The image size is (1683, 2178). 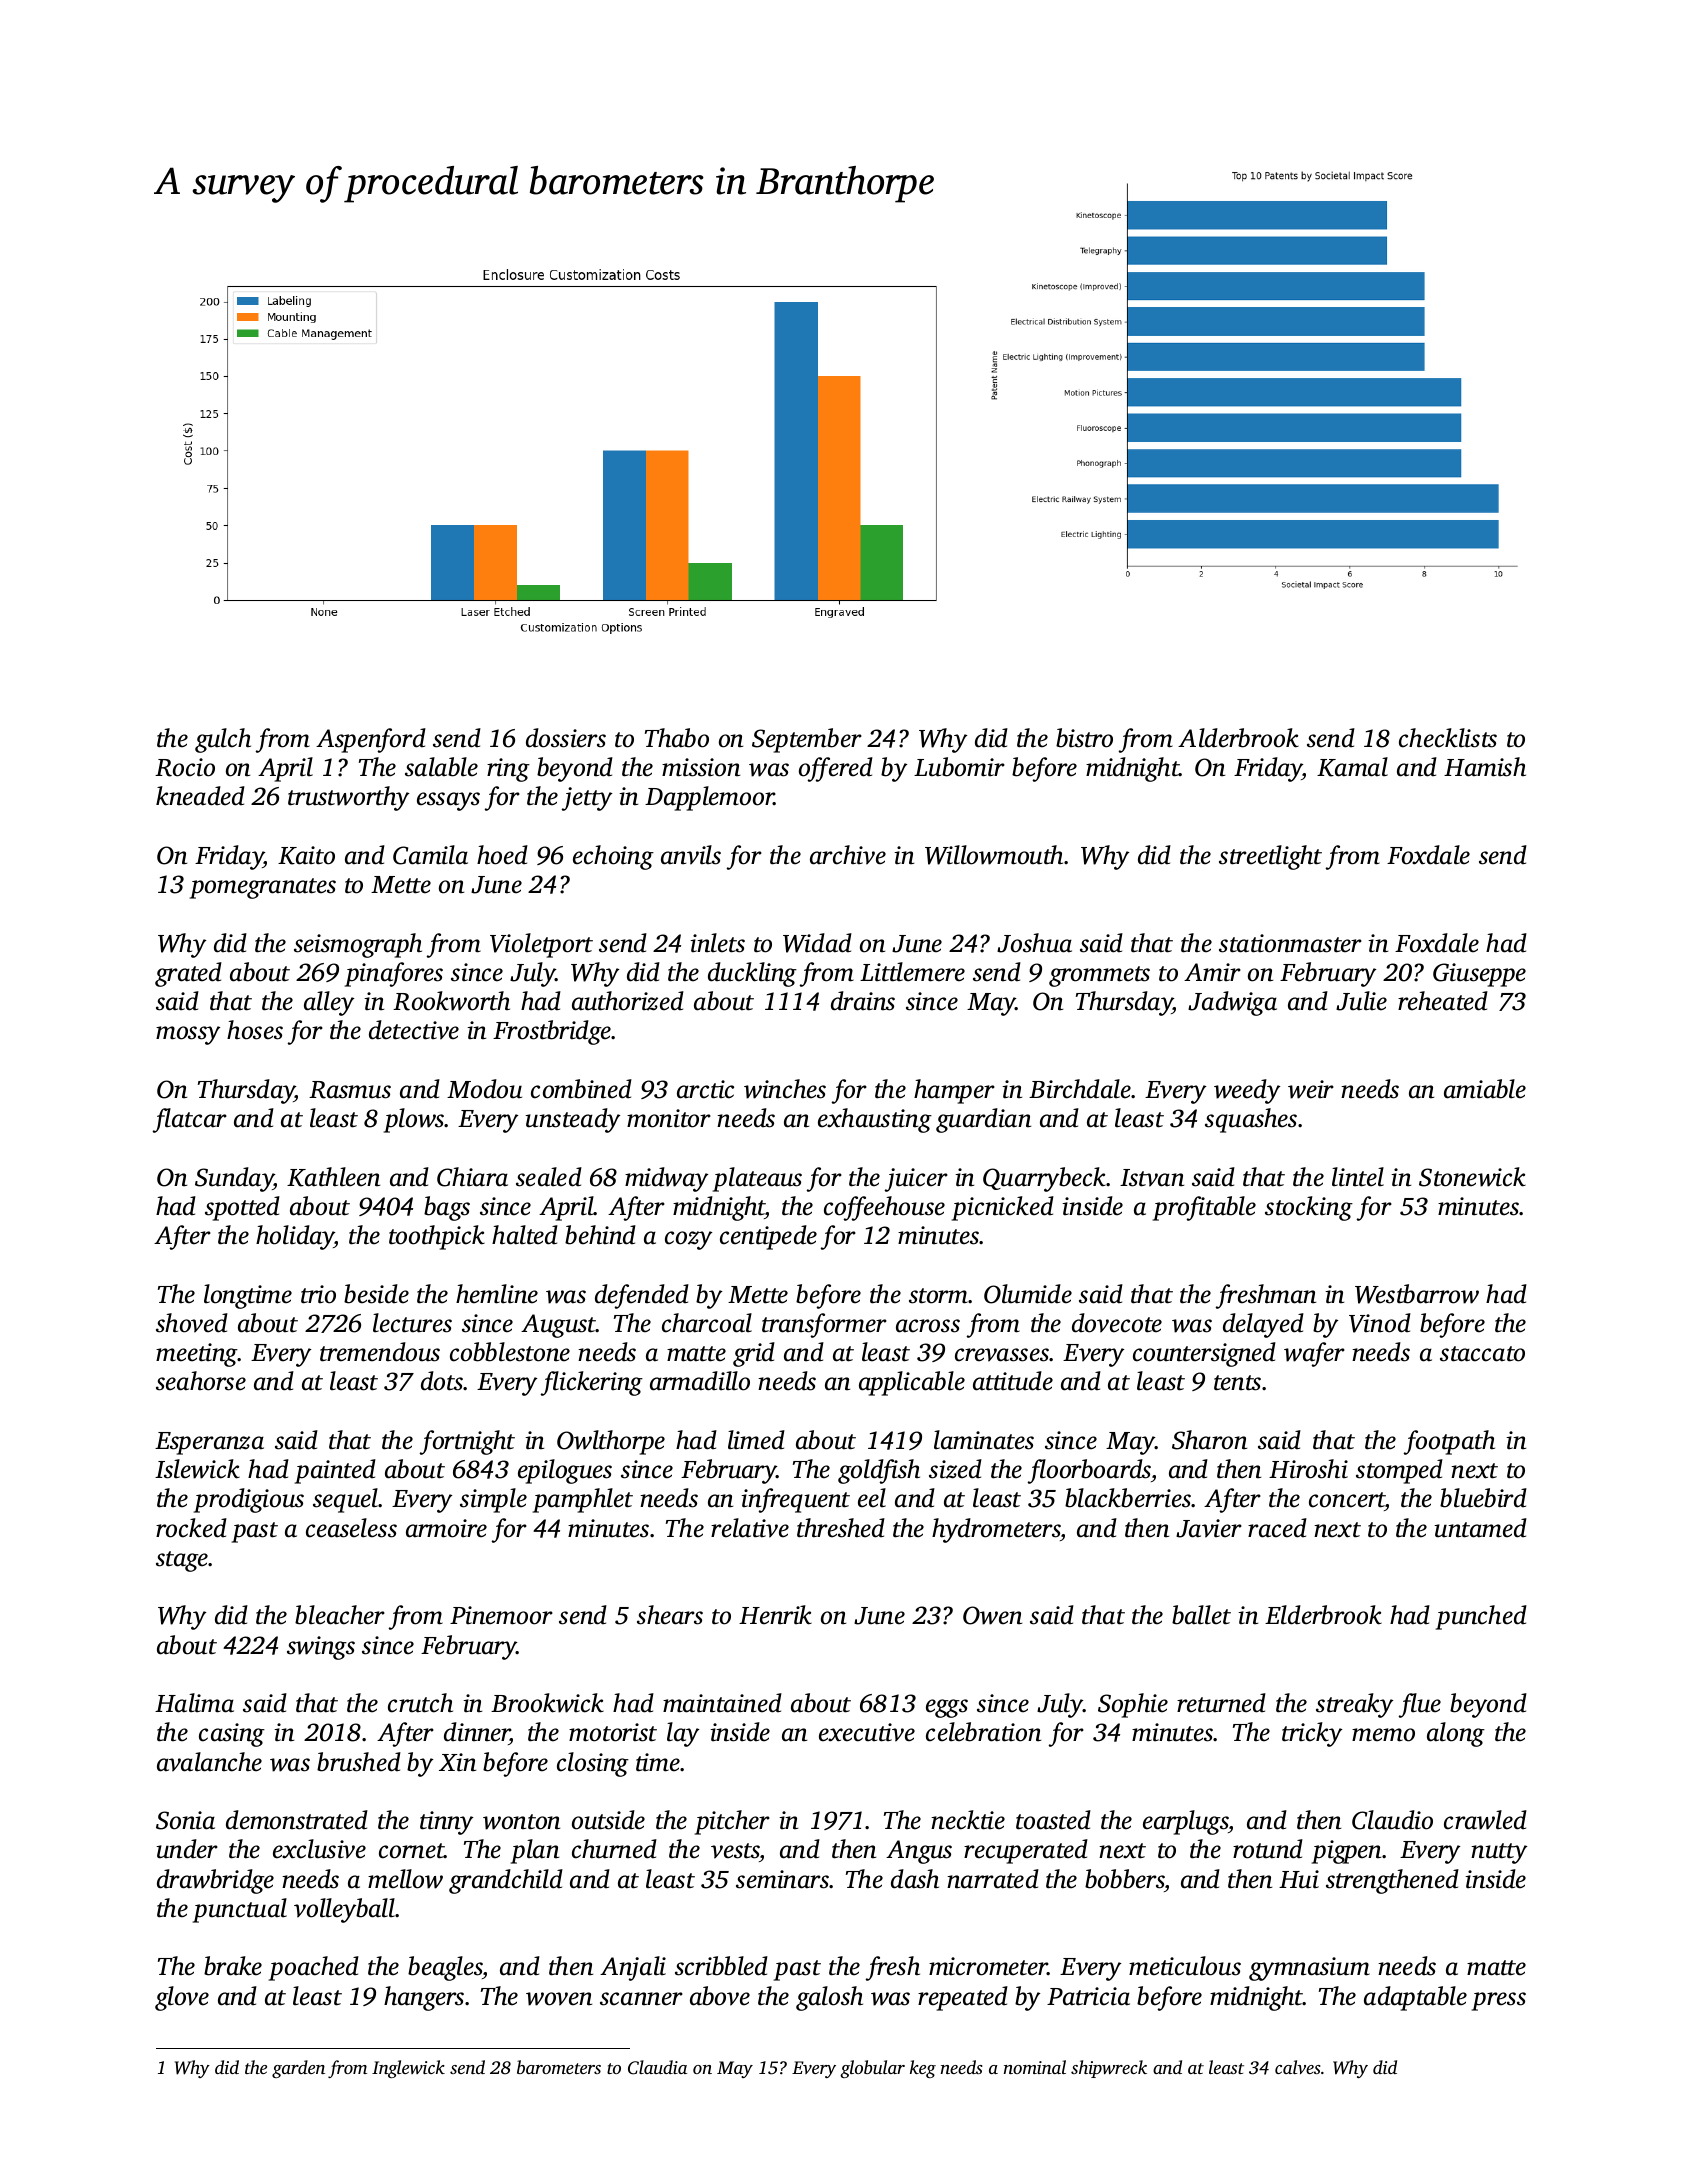 I want to click on inlets, so click(x=717, y=943).
